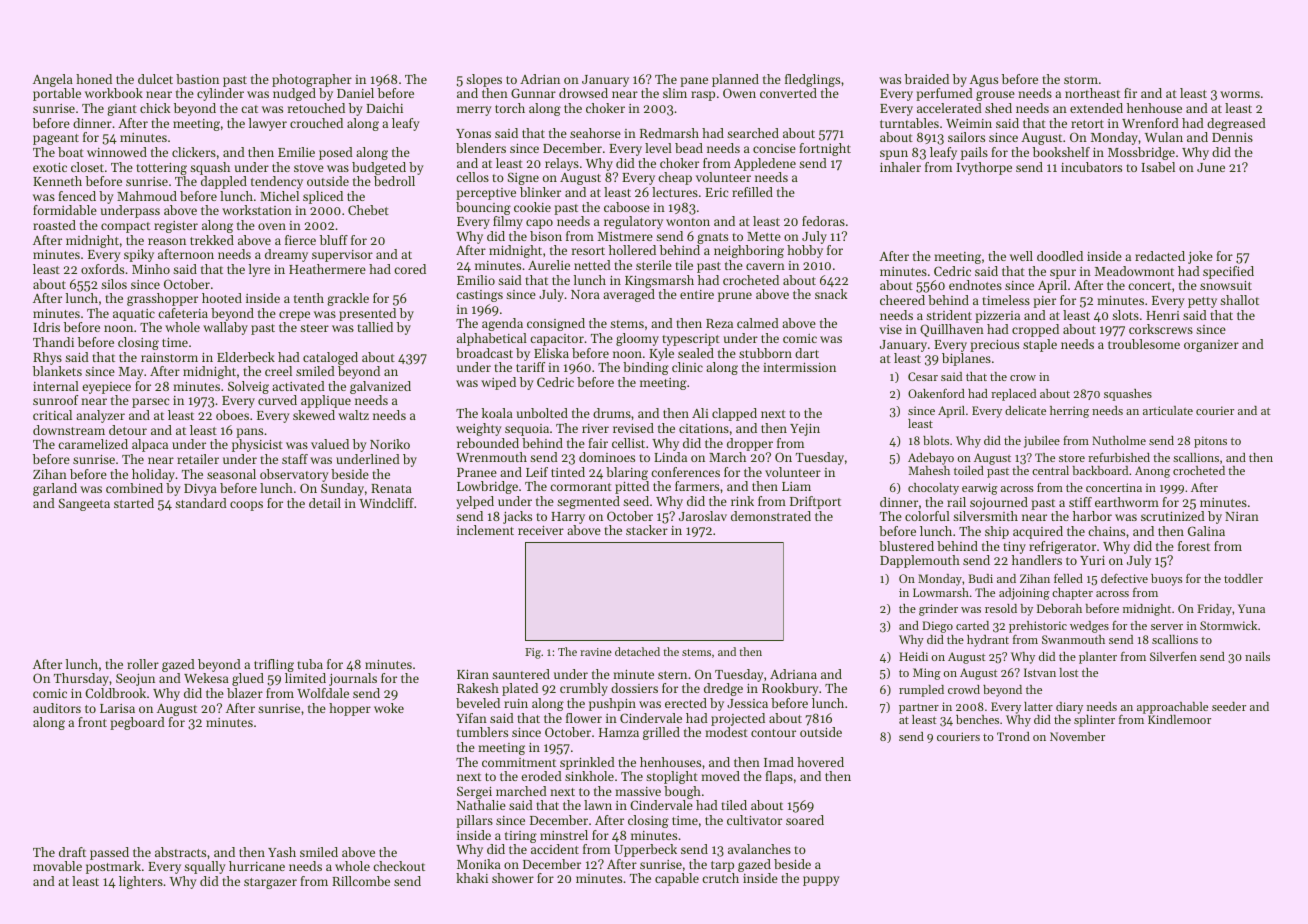  I want to click on worms, so click(1240, 94).
